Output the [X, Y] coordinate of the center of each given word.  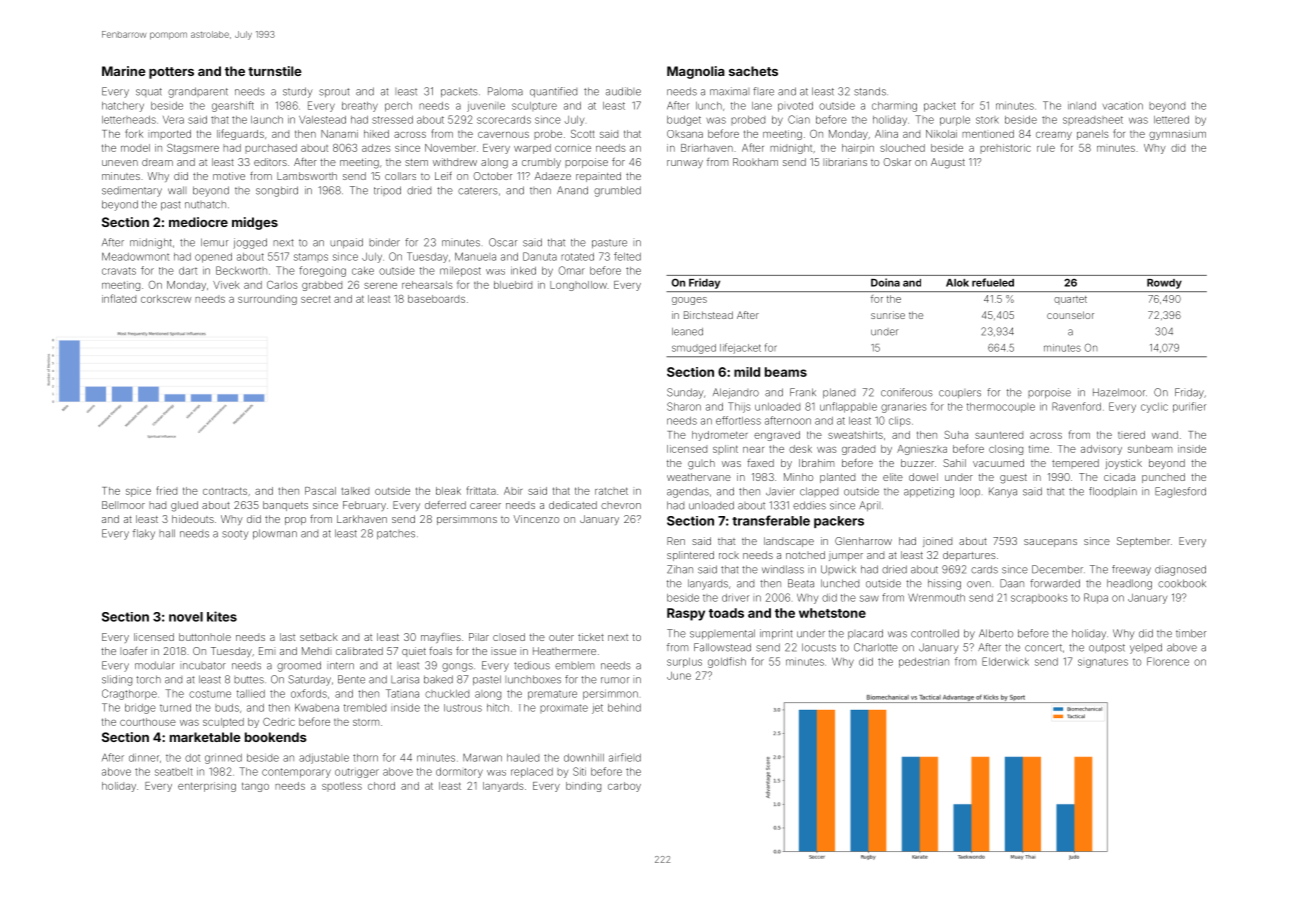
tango [255, 787]
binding [583, 787]
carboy [624, 787]
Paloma [505, 91]
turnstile [275, 71]
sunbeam [1150, 449]
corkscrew [166, 299]
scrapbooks [1039, 599]
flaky [144, 534]
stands [870, 91]
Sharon [684, 406]
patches [396, 534]
